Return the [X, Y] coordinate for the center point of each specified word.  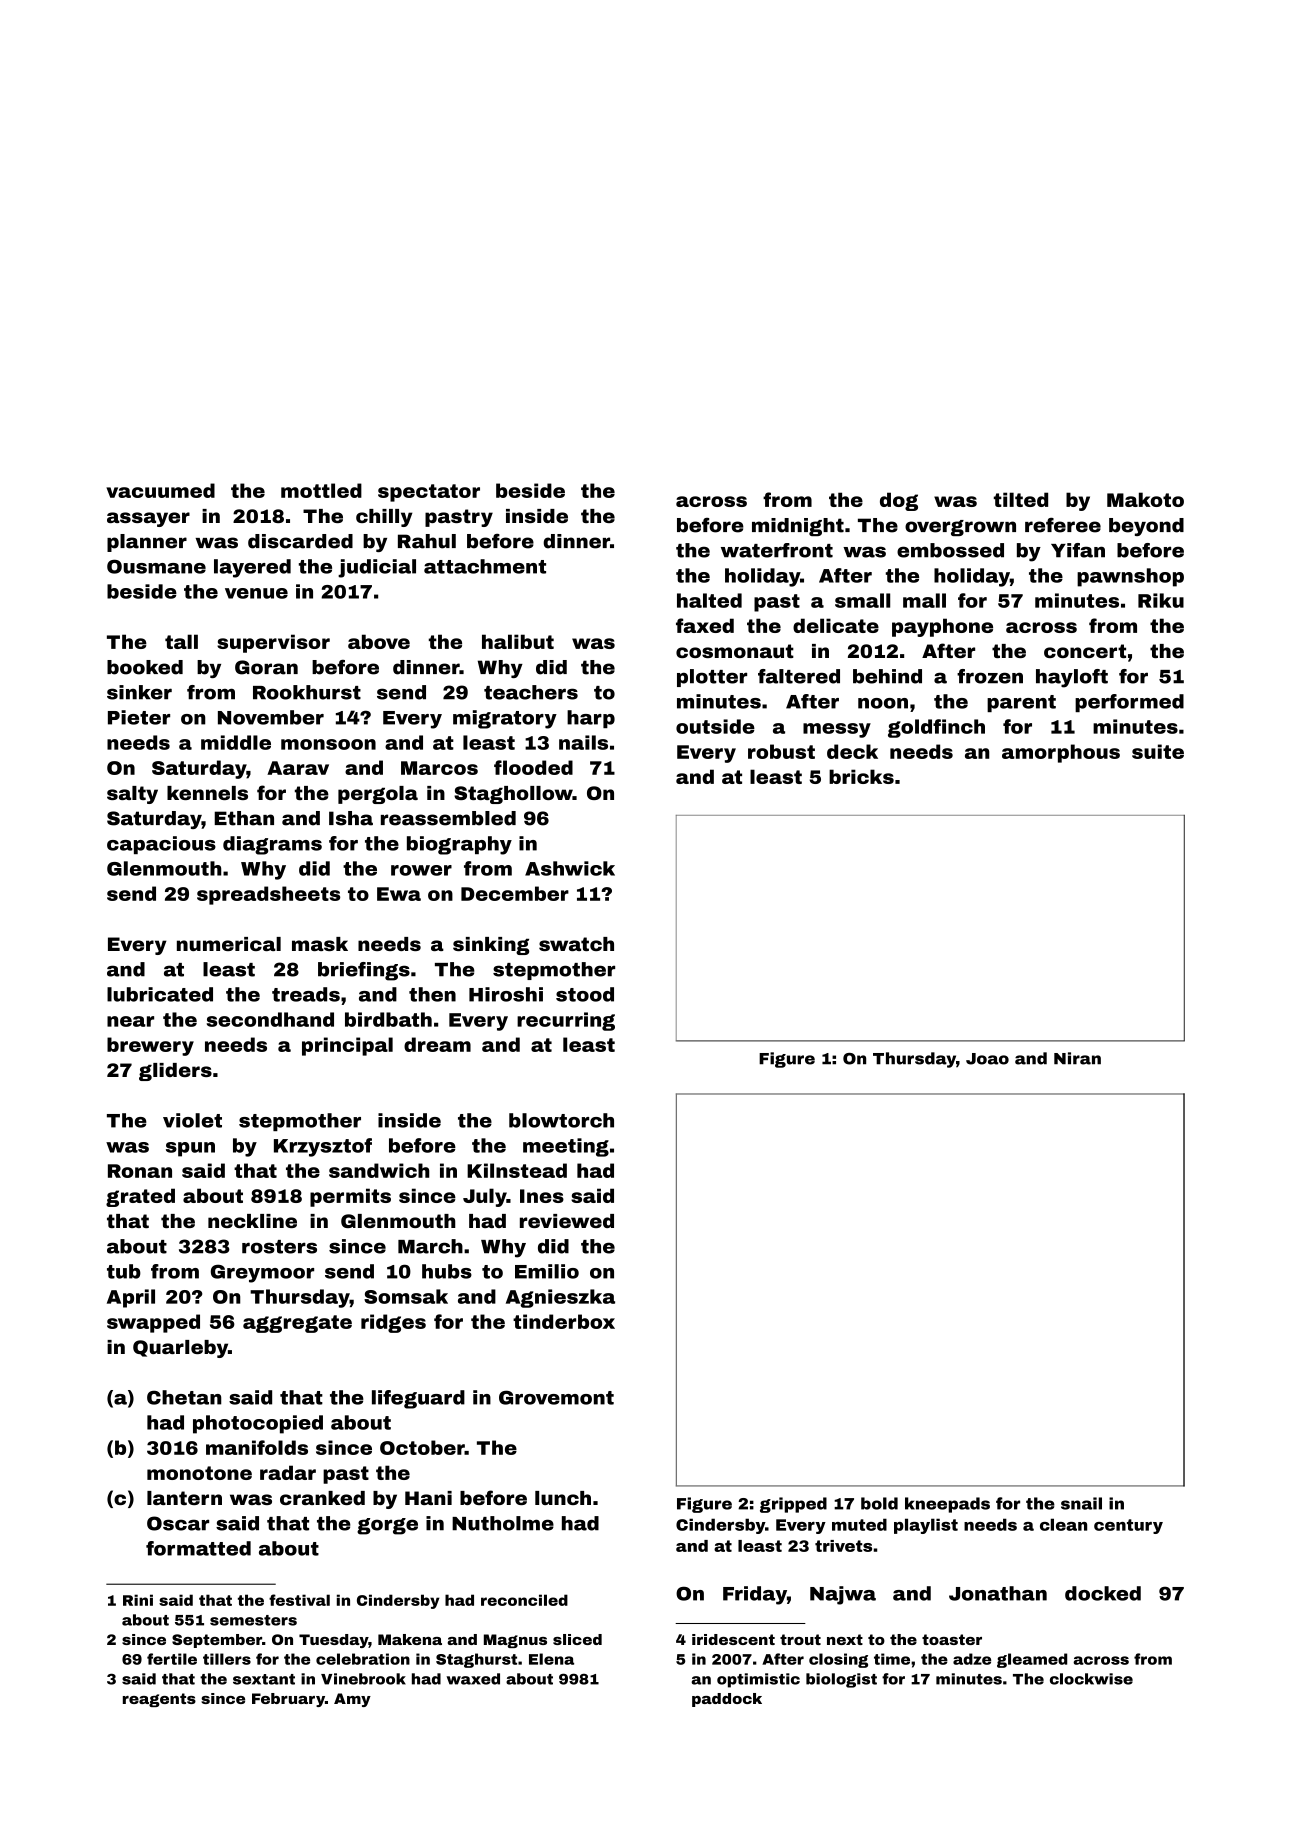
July [485, 1197]
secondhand [270, 1019]
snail [1081, 1503]
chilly [384, 518]
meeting [566, 1147]
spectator [429, 493]
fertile [172, 1659]
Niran [1077, 1058]
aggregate [297, 1324]
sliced [577, 1639]
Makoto [1145, 499]
